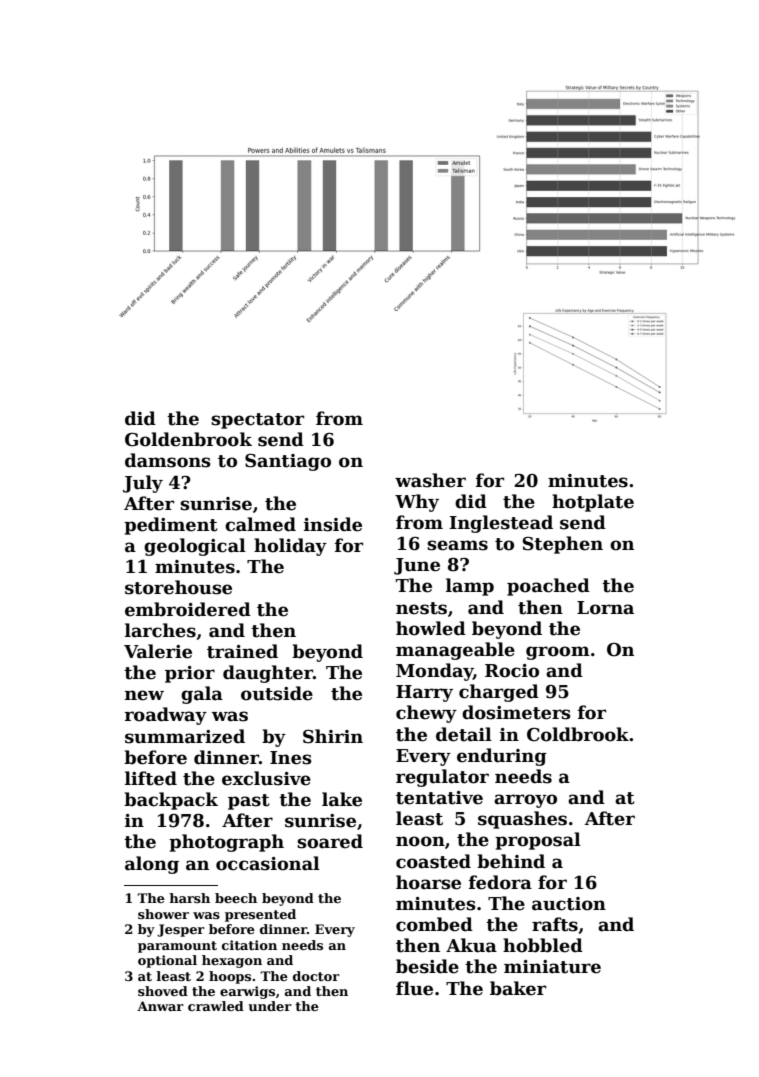  Describe the element at coordinates (552, 967) in the screenshot. I see `miniature` at that location.
